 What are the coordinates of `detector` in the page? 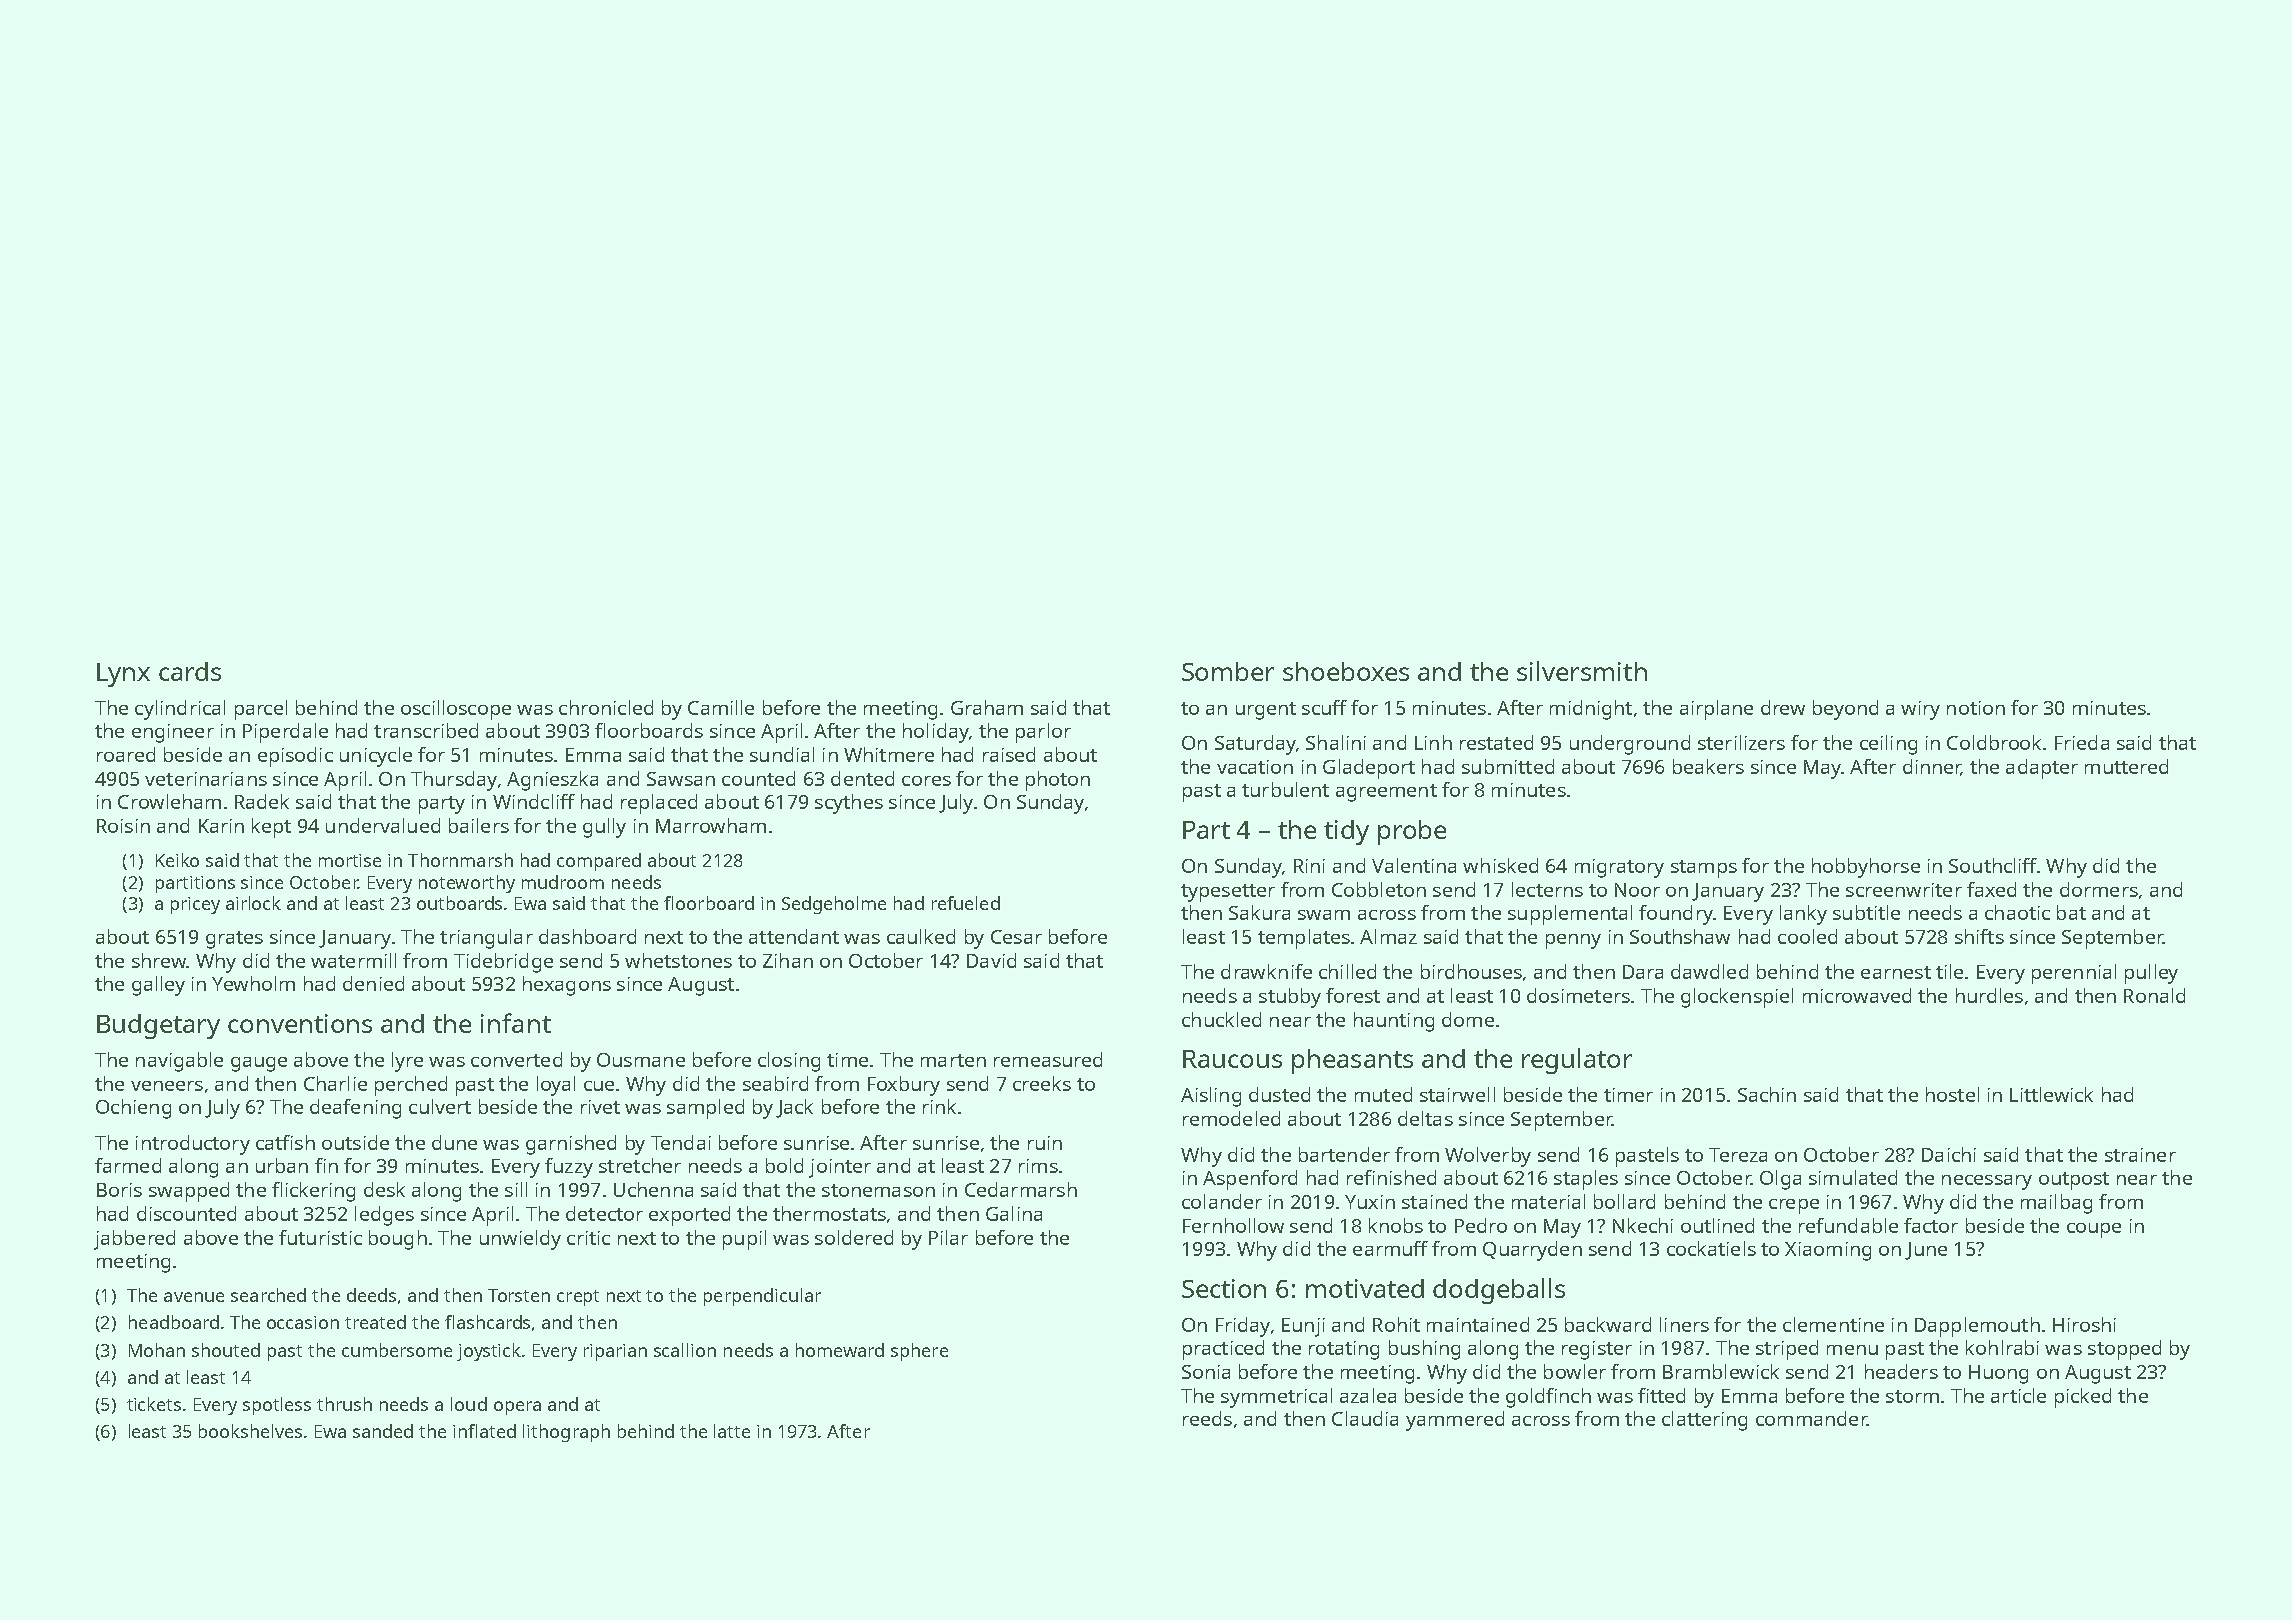 It's located at (604, 1213).
